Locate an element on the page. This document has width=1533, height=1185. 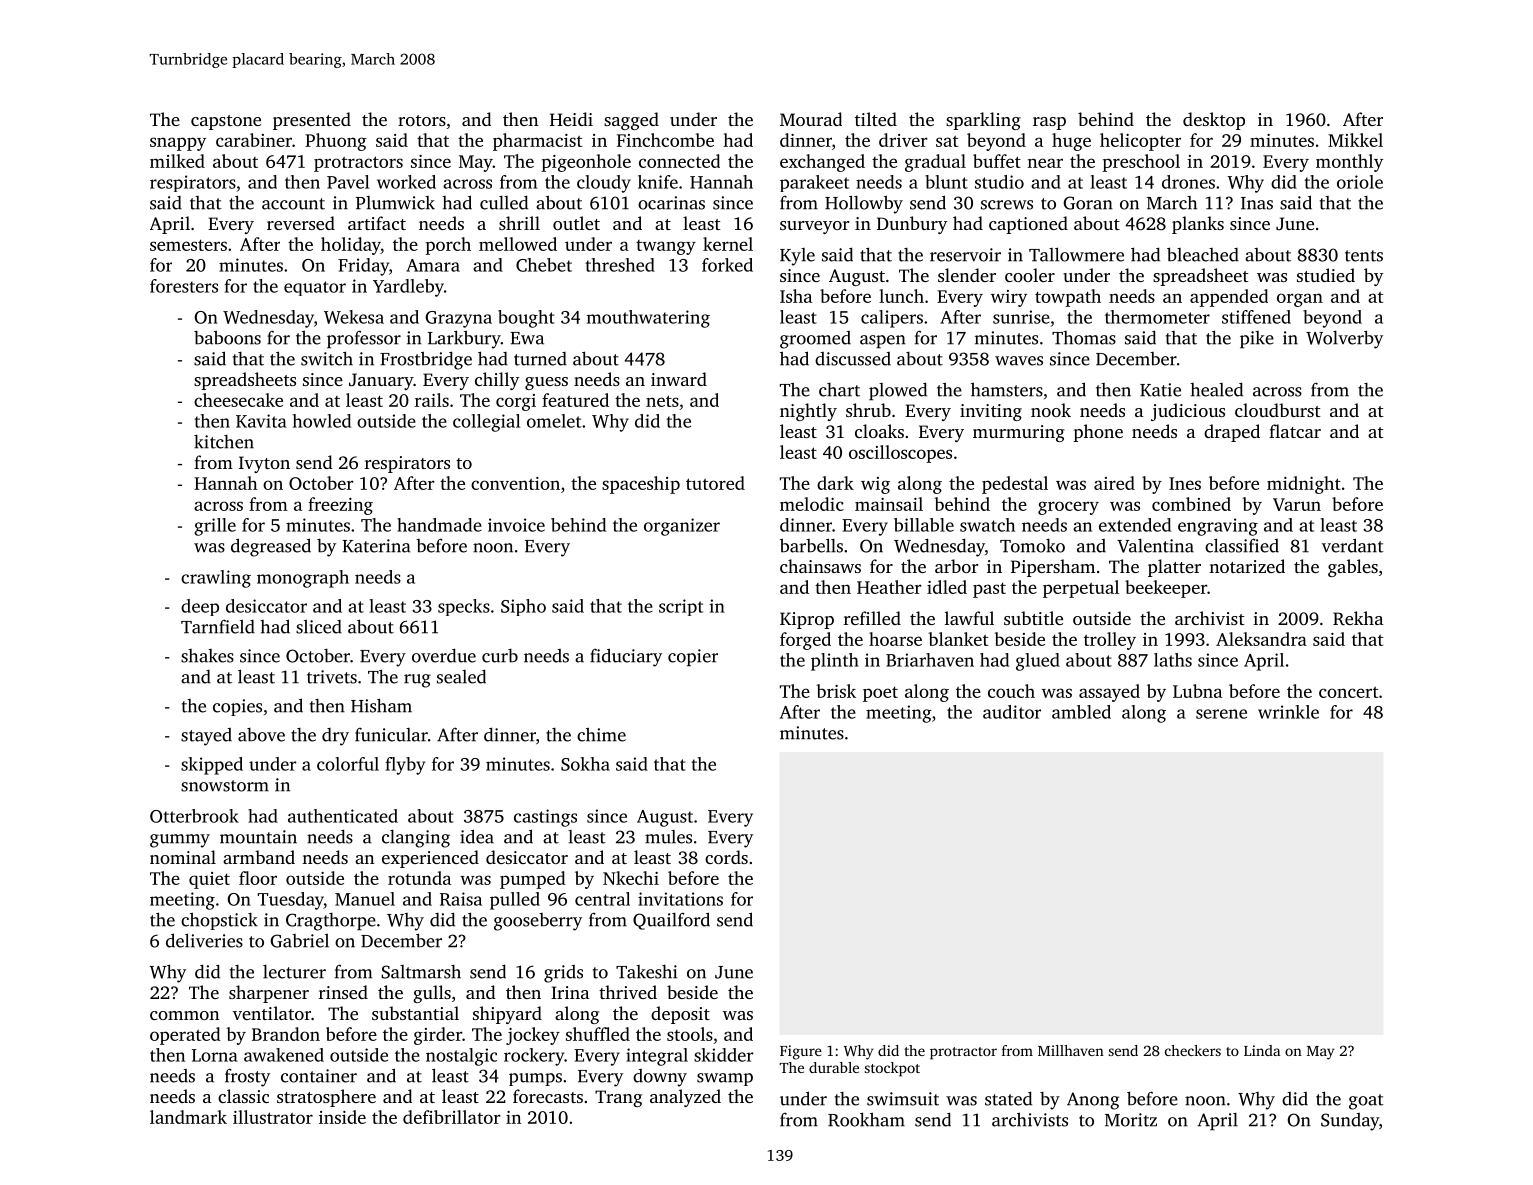
sagged is located at coordinates (631, 121).
